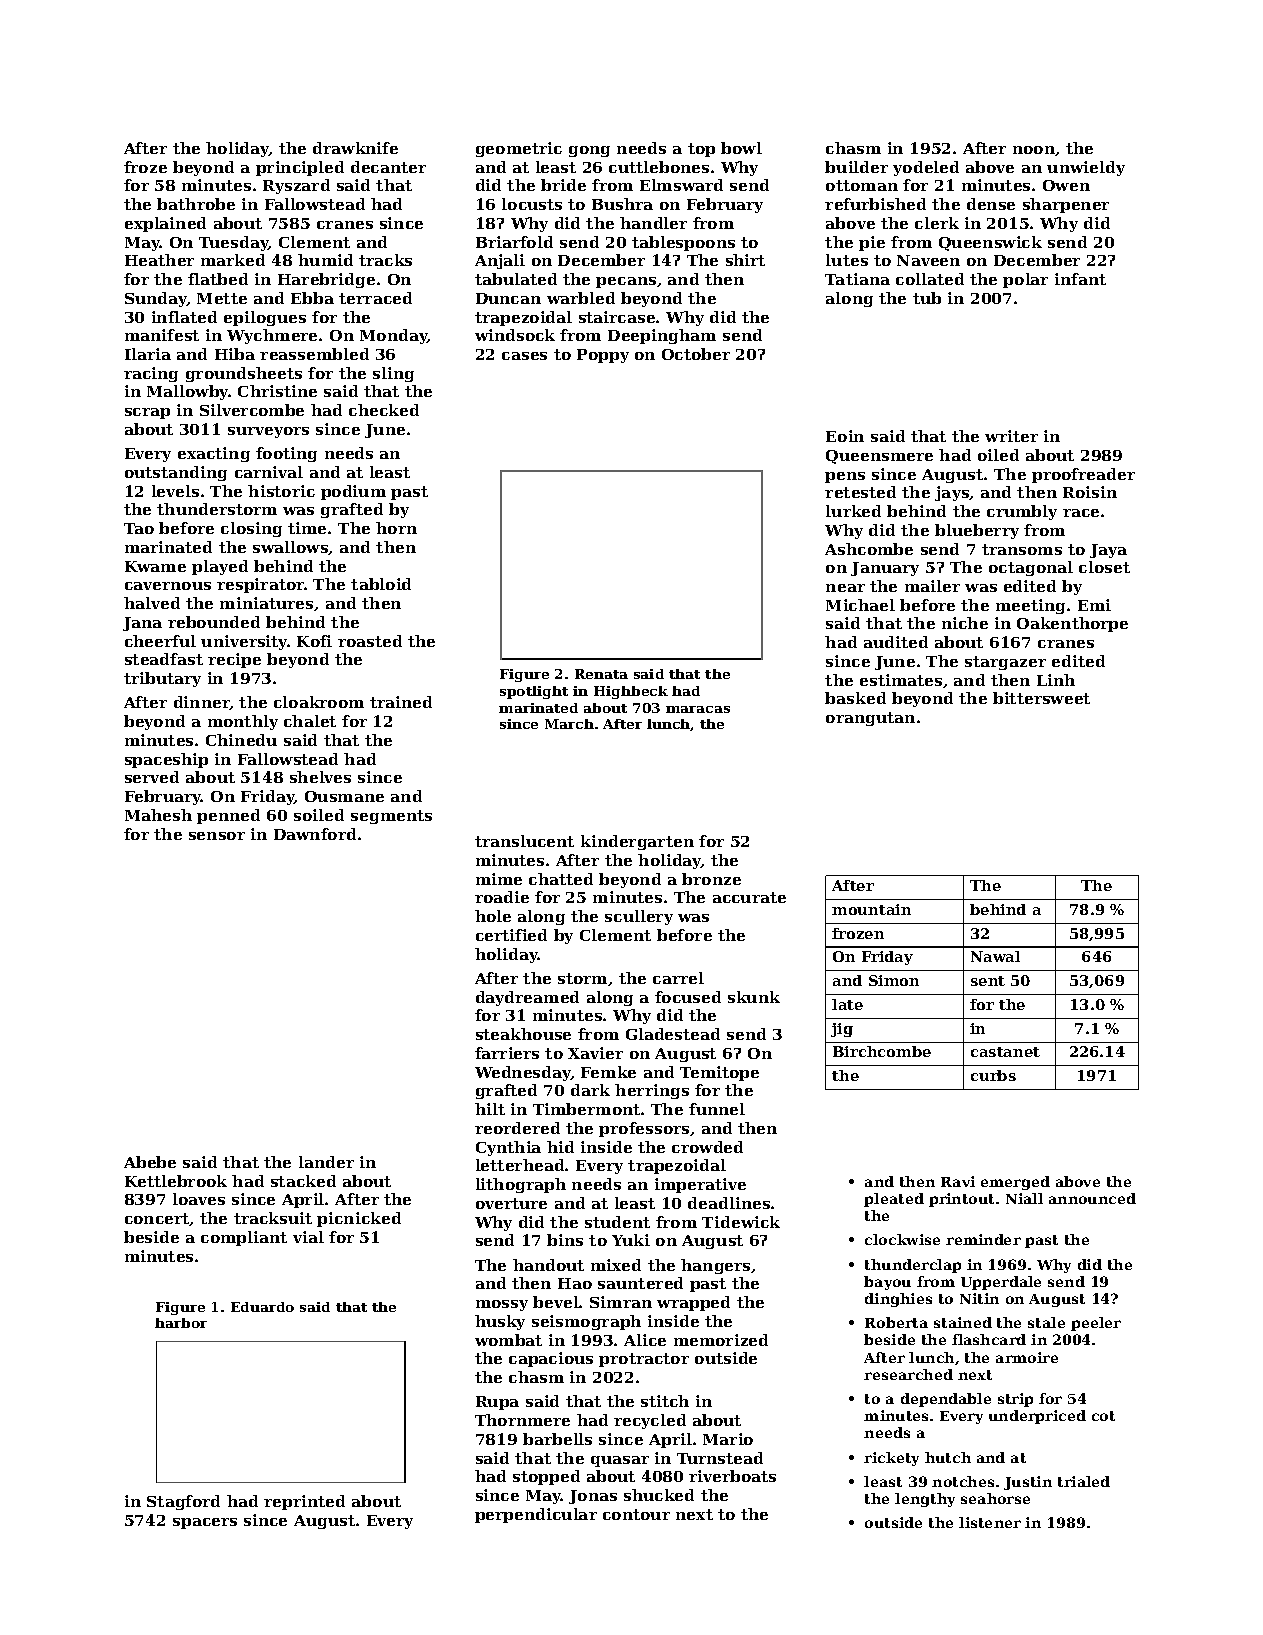  I want to click on gong, so click(589, 151).
